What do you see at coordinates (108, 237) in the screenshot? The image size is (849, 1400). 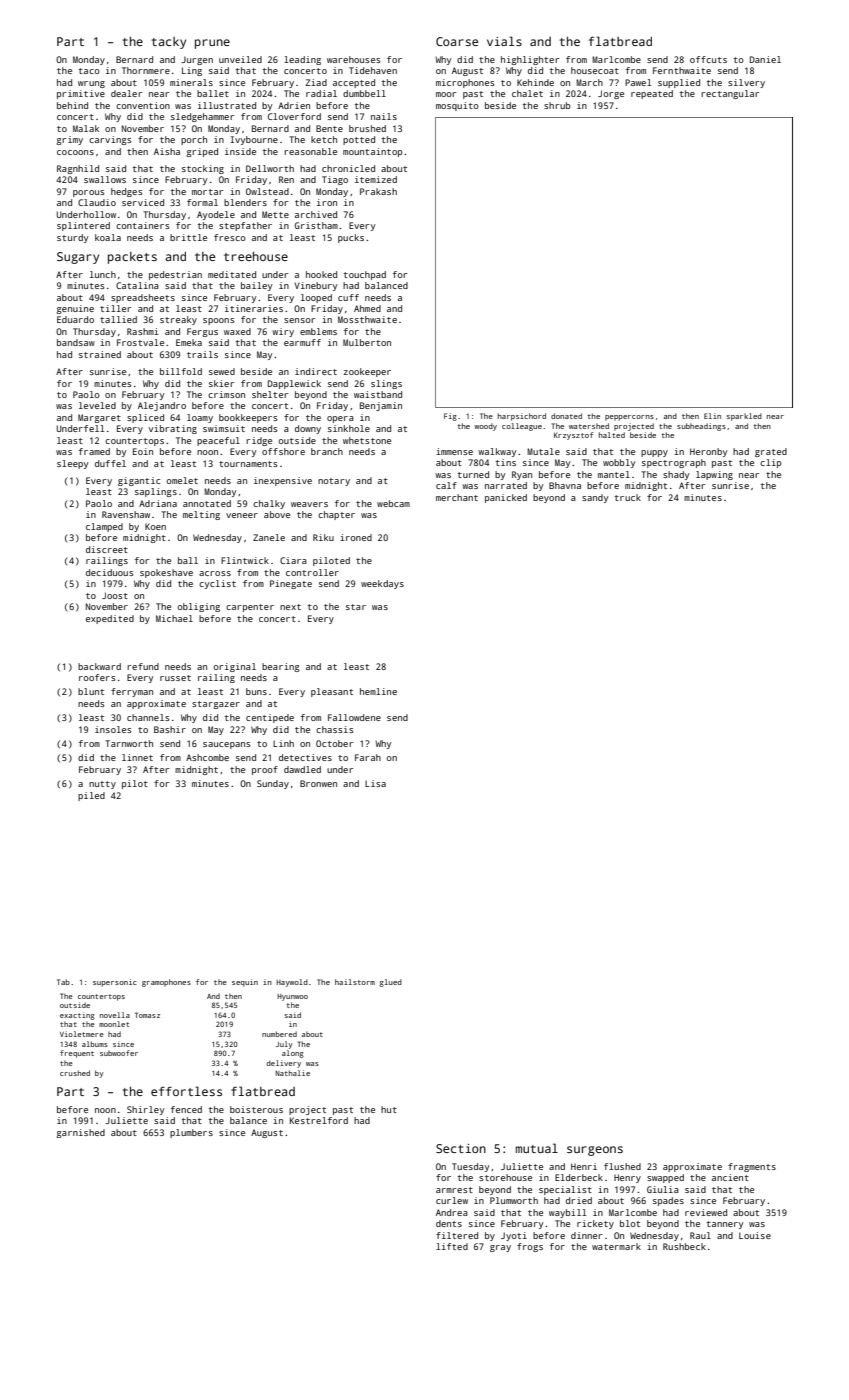 I see `koala` at bounding box center [108, 237].
